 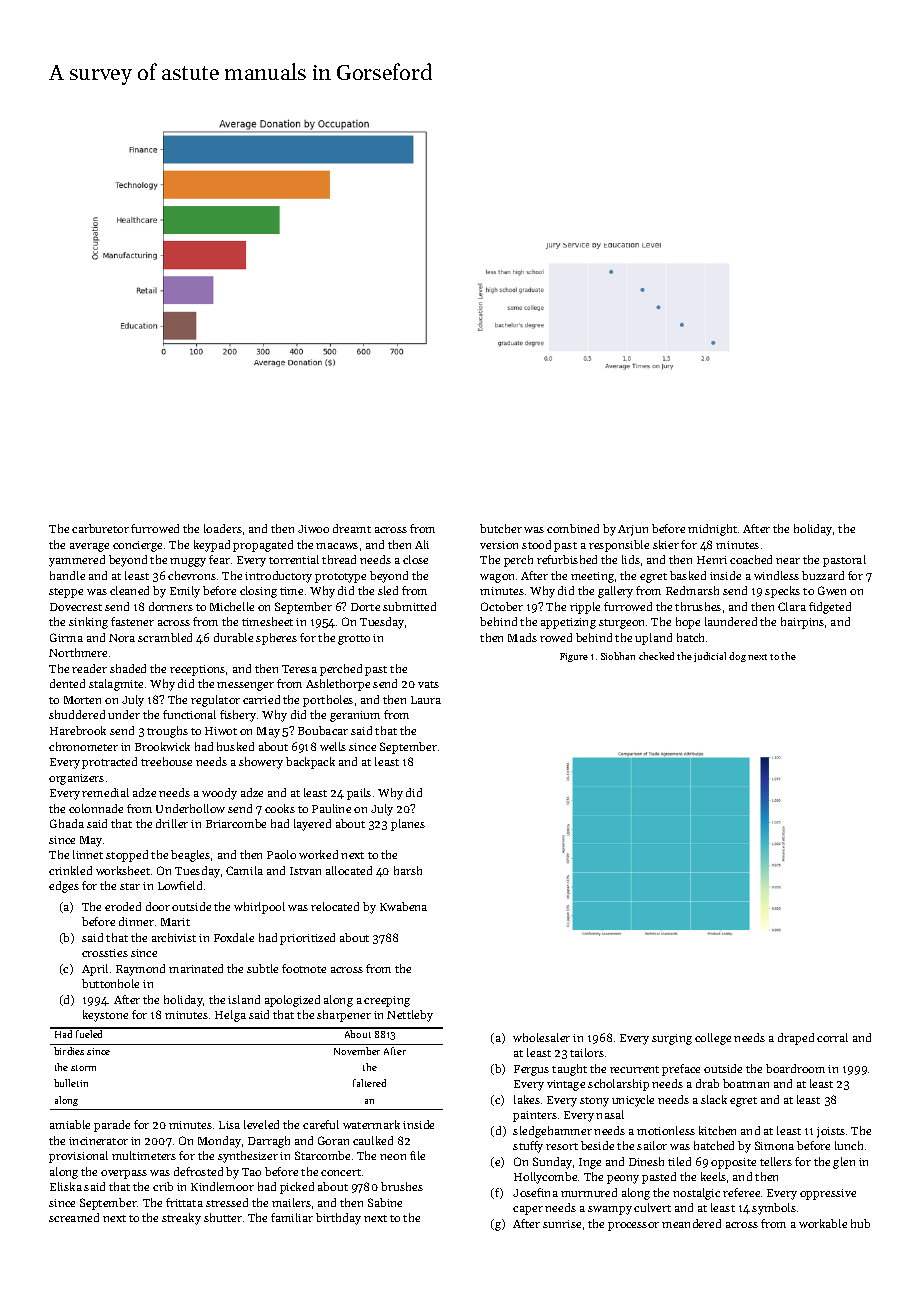 What do you see at coordinates (313, 529) in the screenshot?
I see `Jiwoo` at bounding box center [313, 529].
